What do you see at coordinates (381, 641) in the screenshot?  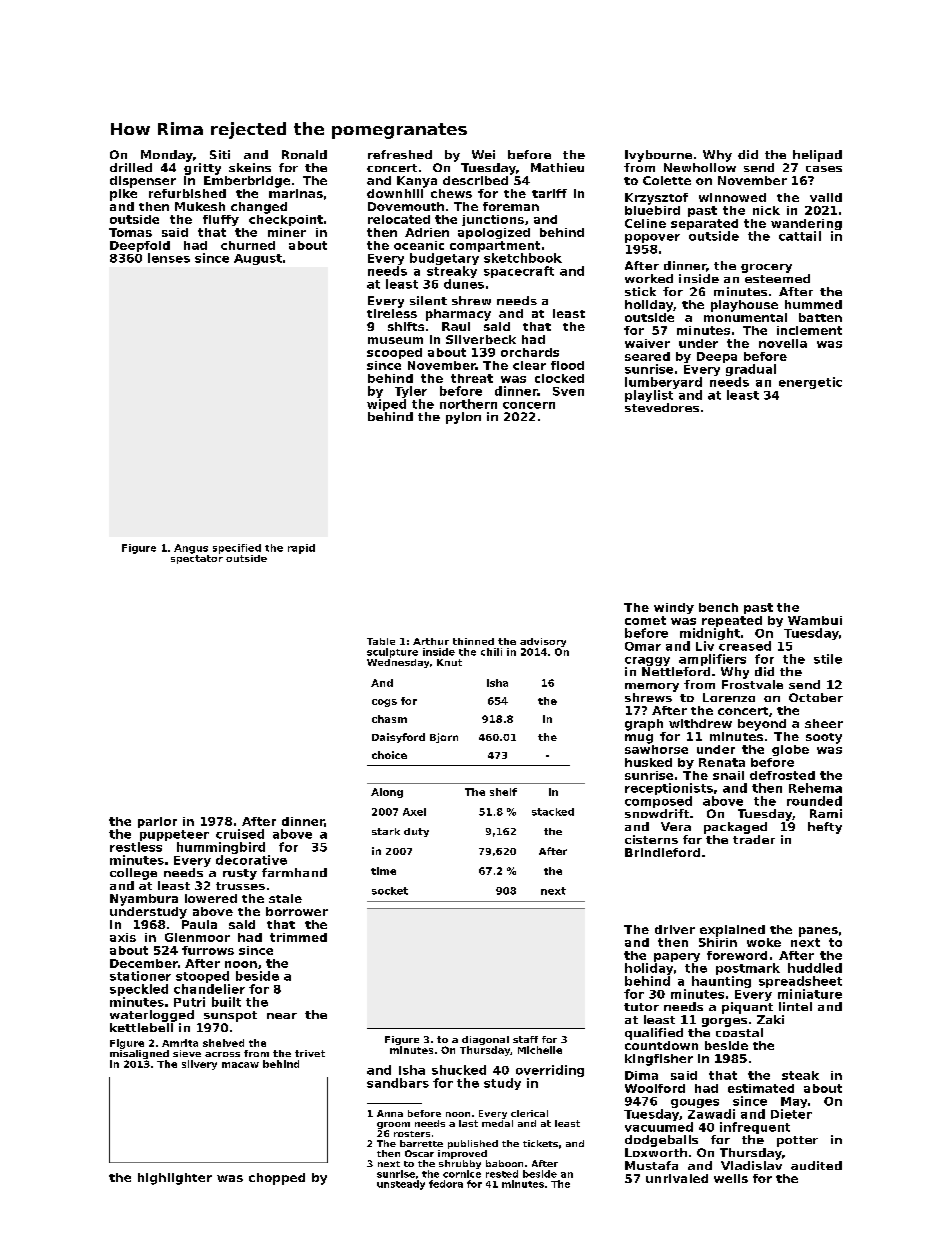 I see `Table` at bounding box center [381, 641].
